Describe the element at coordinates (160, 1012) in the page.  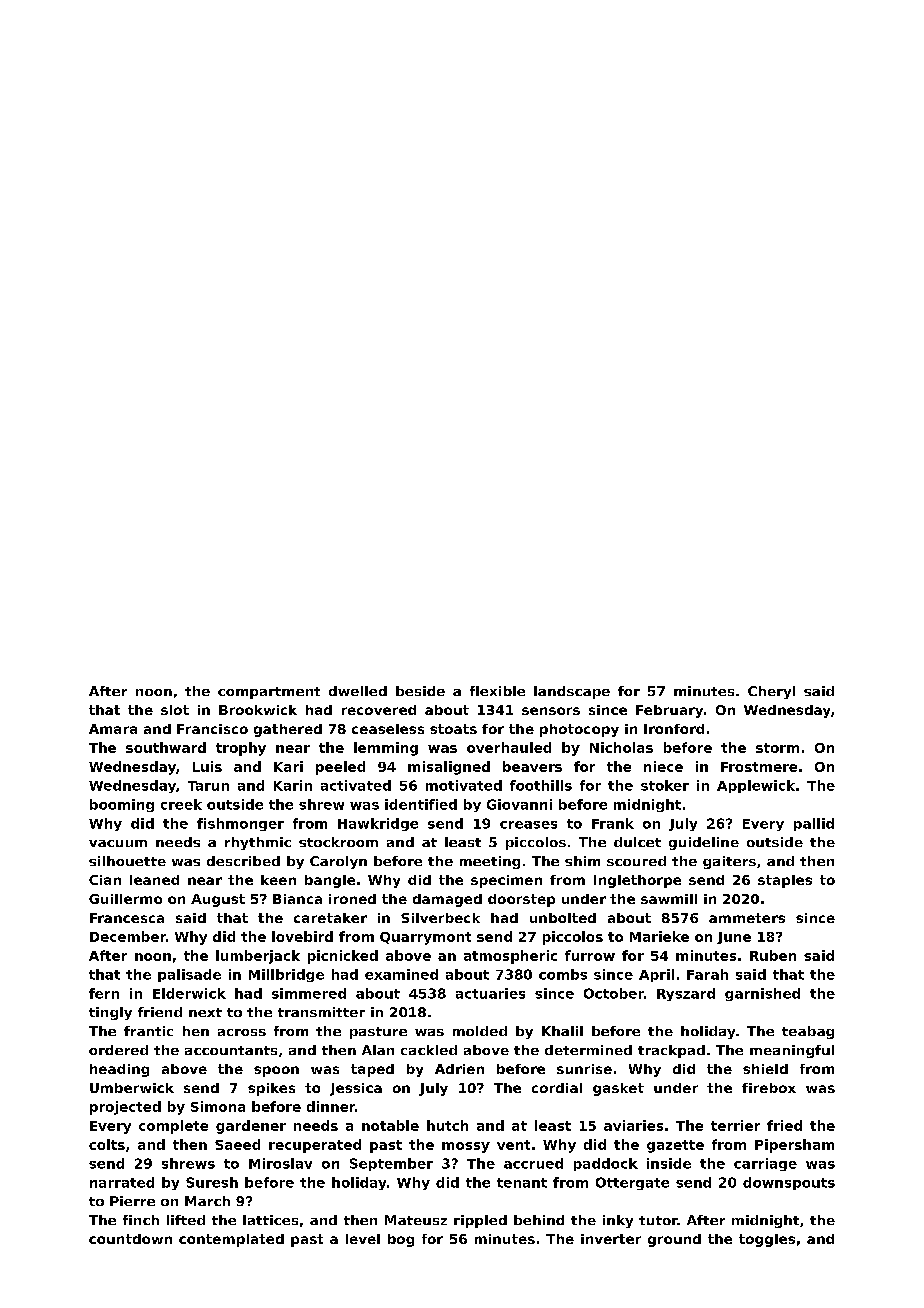
I see `friend` at that location.
